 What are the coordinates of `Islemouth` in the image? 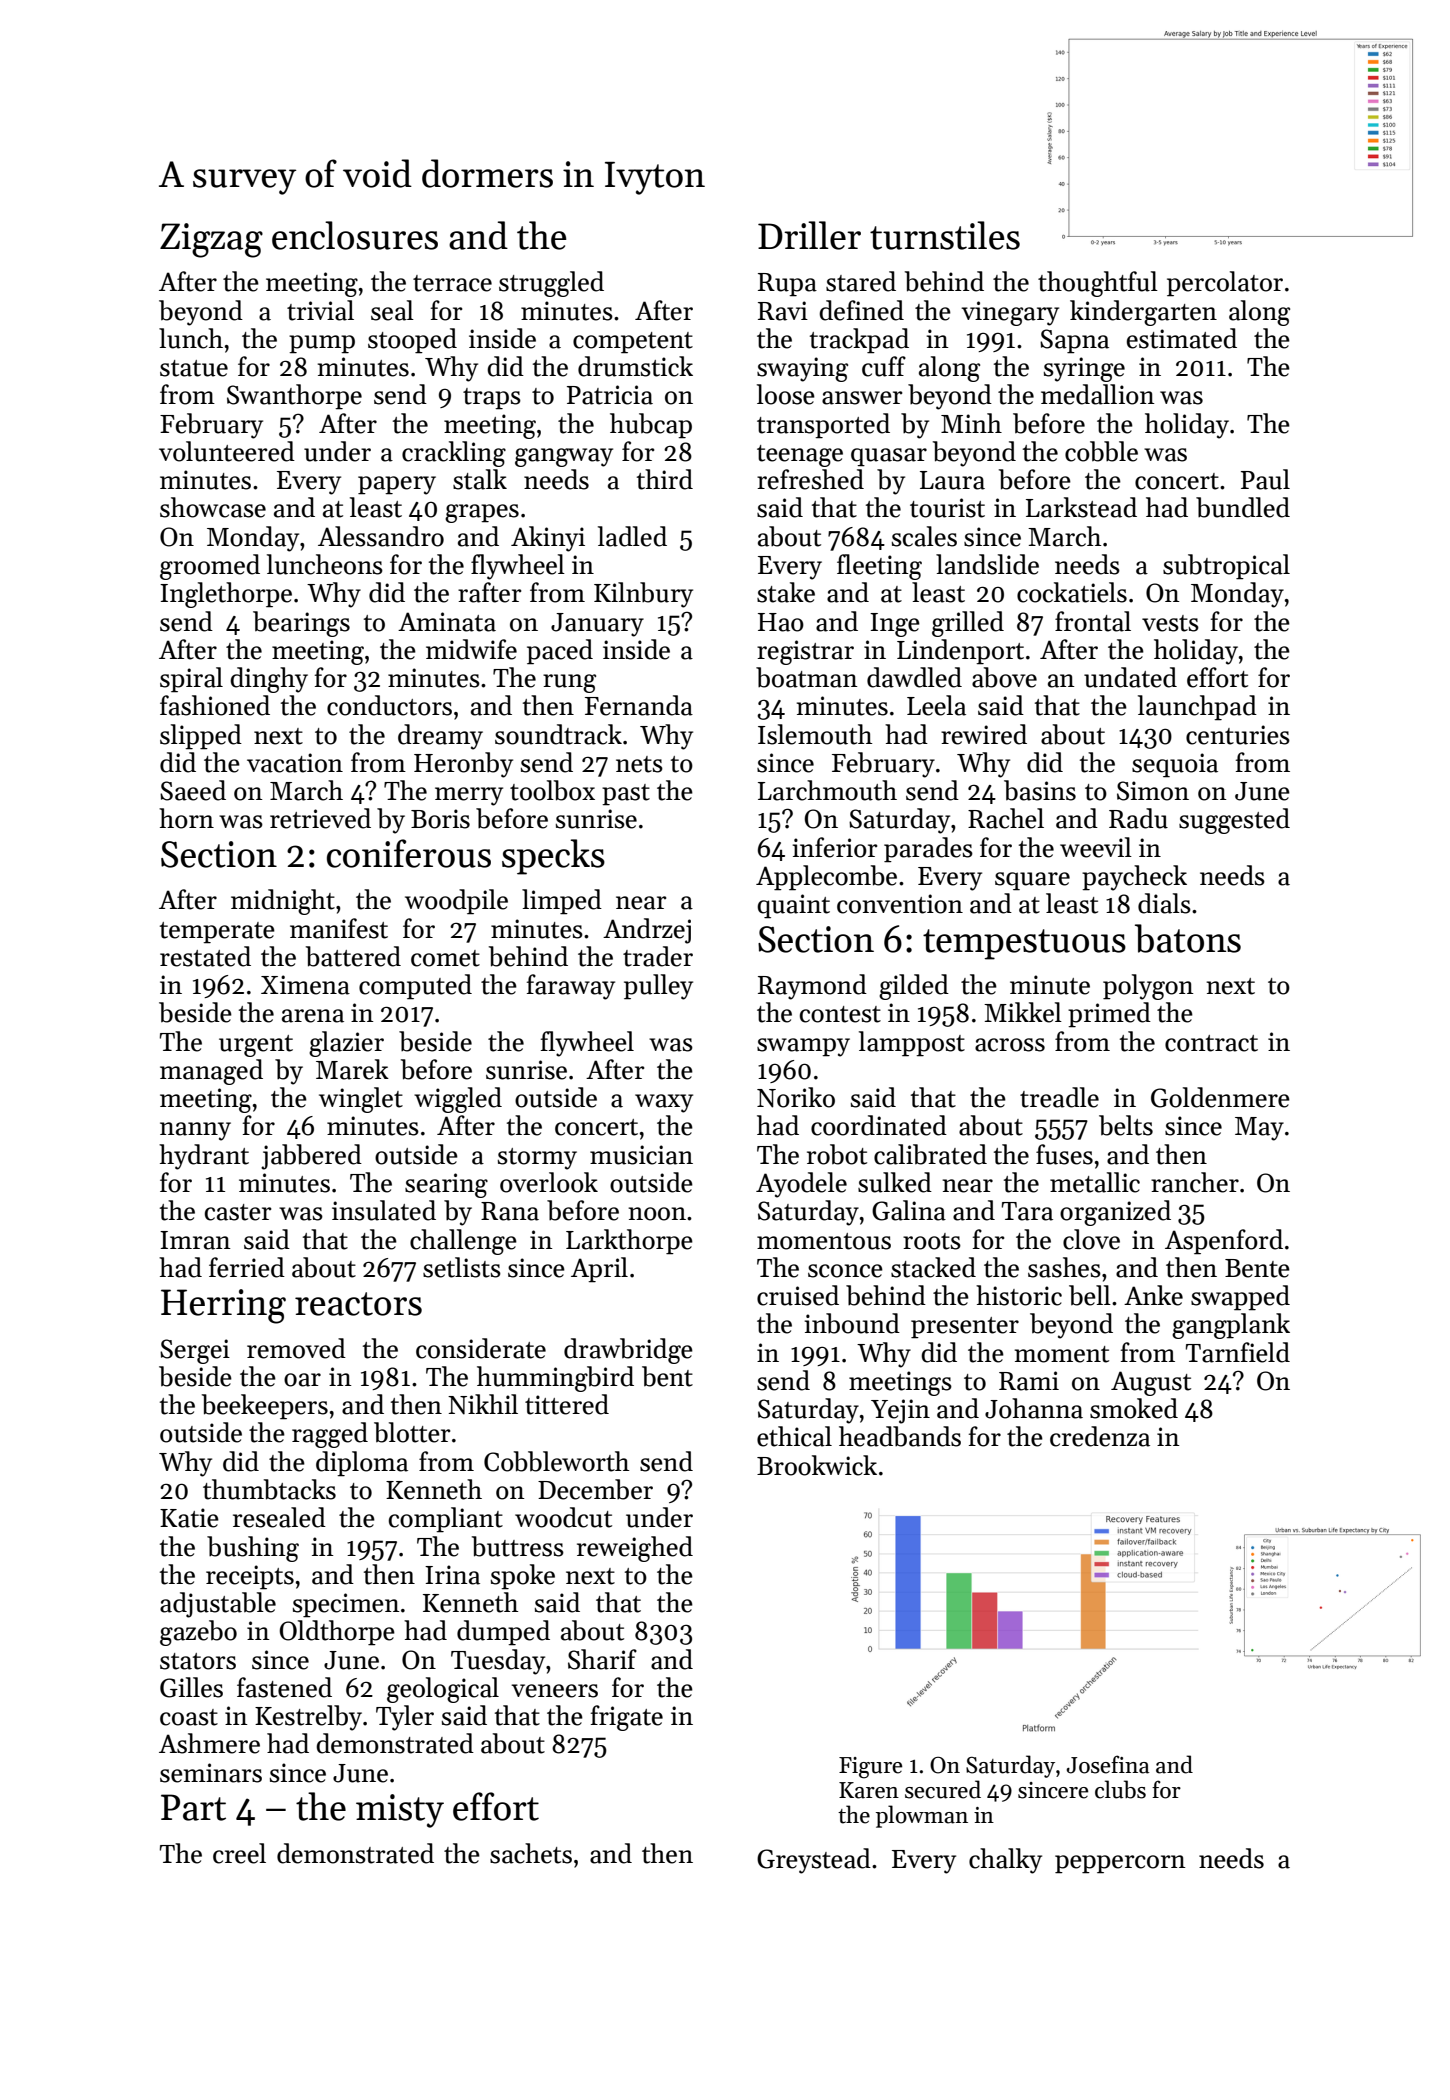 It's located at (815, 734).
